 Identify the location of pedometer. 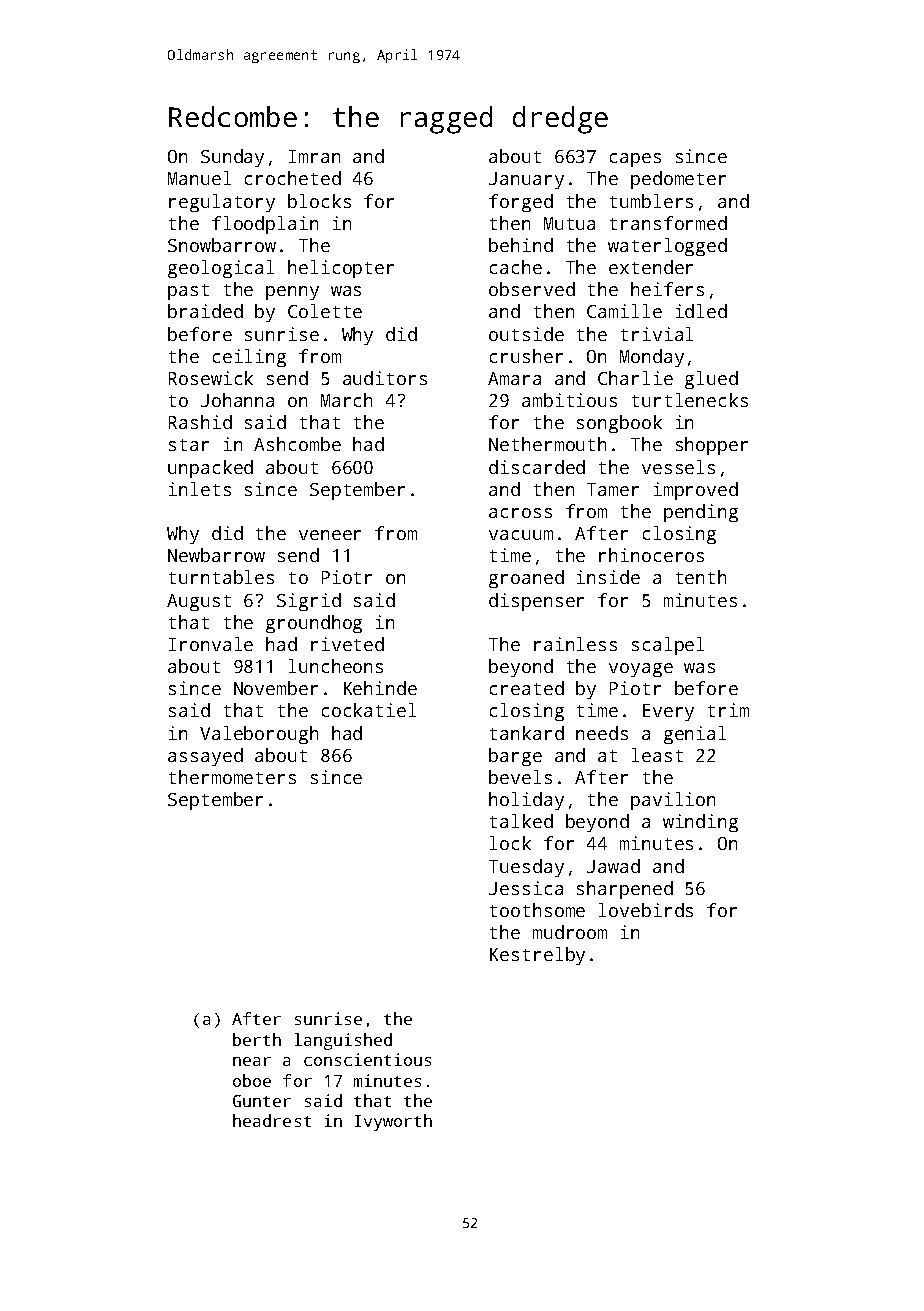
(678, 180).
